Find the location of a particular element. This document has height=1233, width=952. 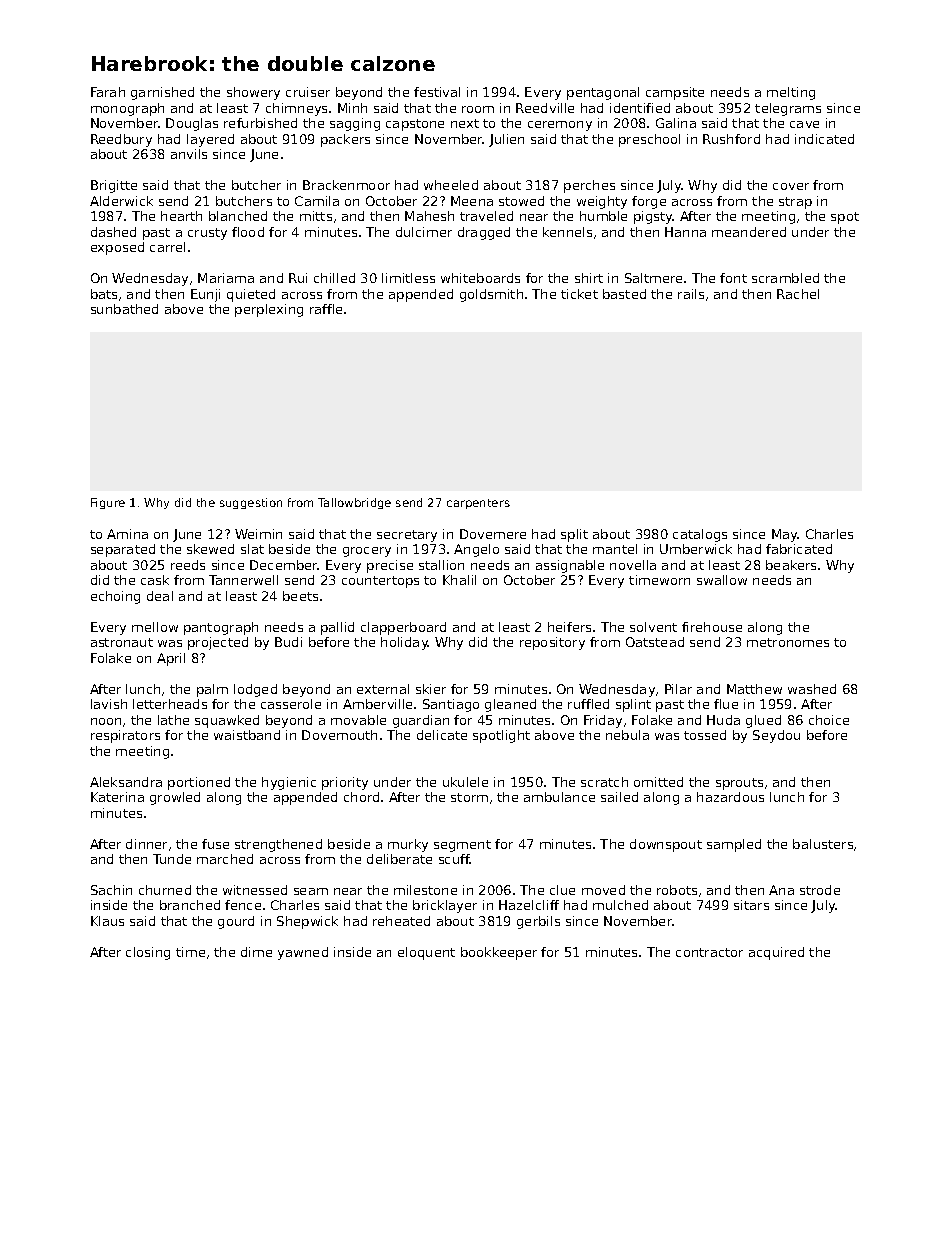

catalogs is located at coordinates (700, 535).
